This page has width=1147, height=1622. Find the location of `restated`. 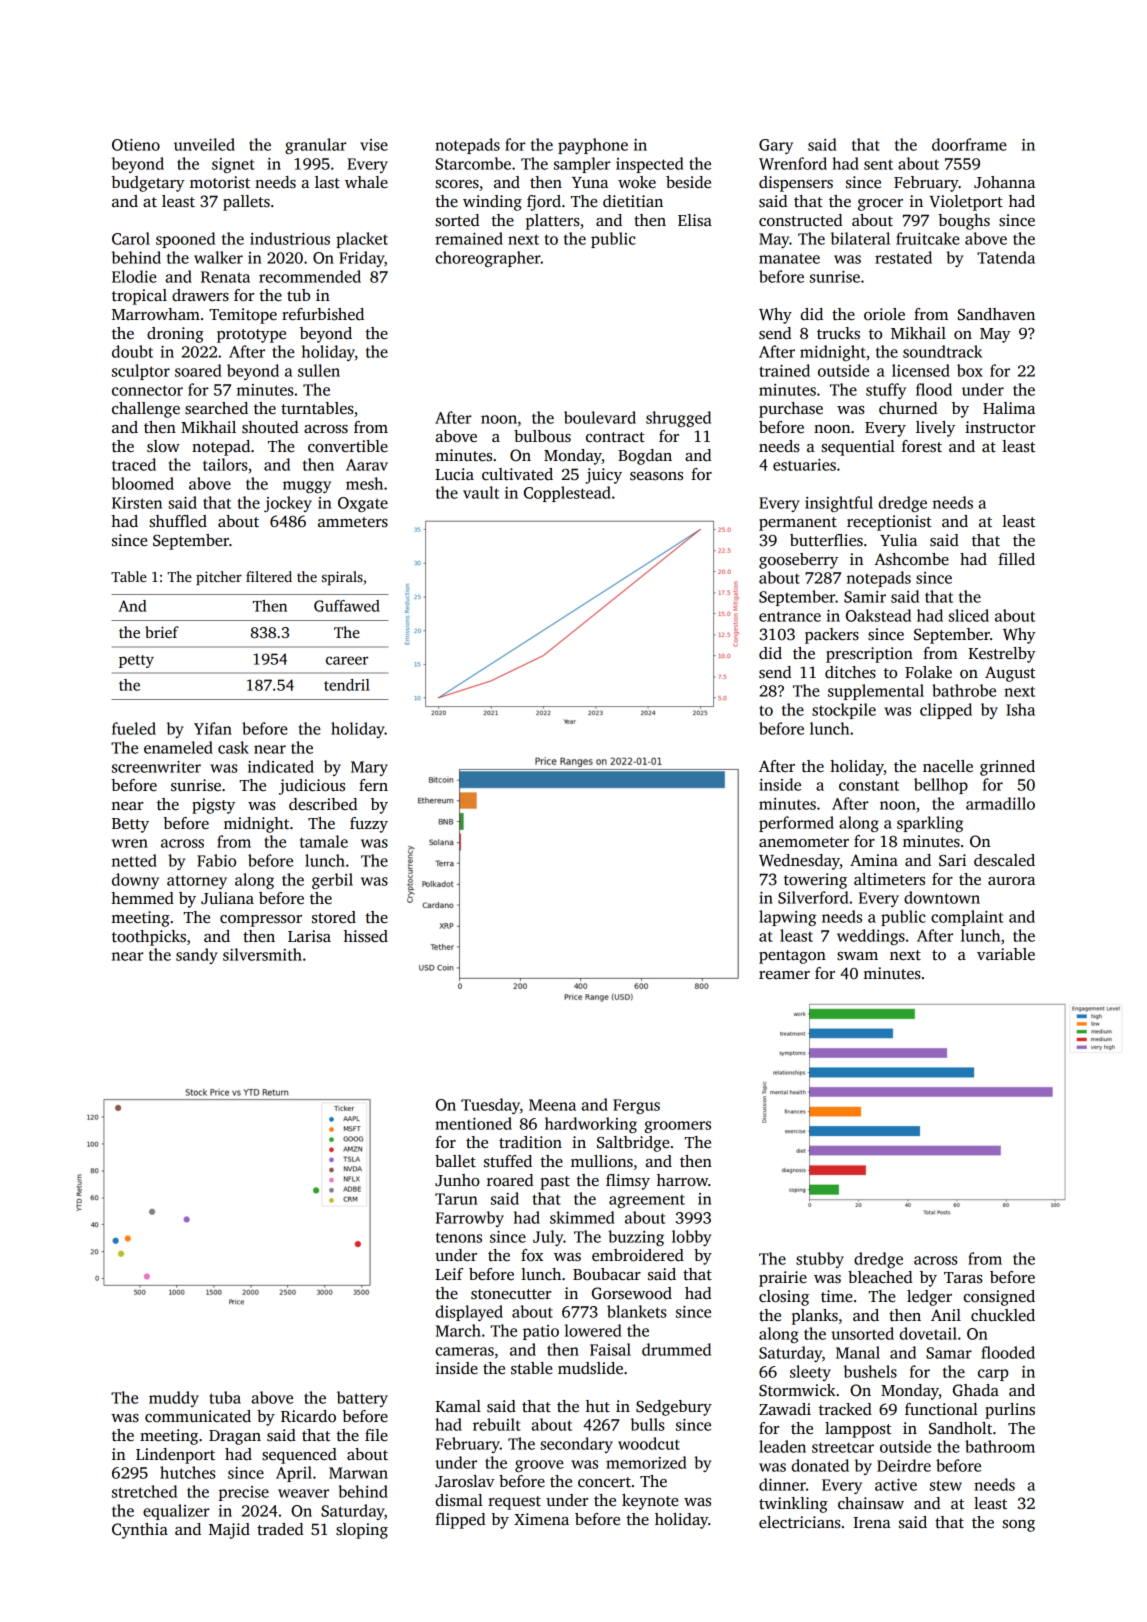

restated is located at coordinates (903, 257).
